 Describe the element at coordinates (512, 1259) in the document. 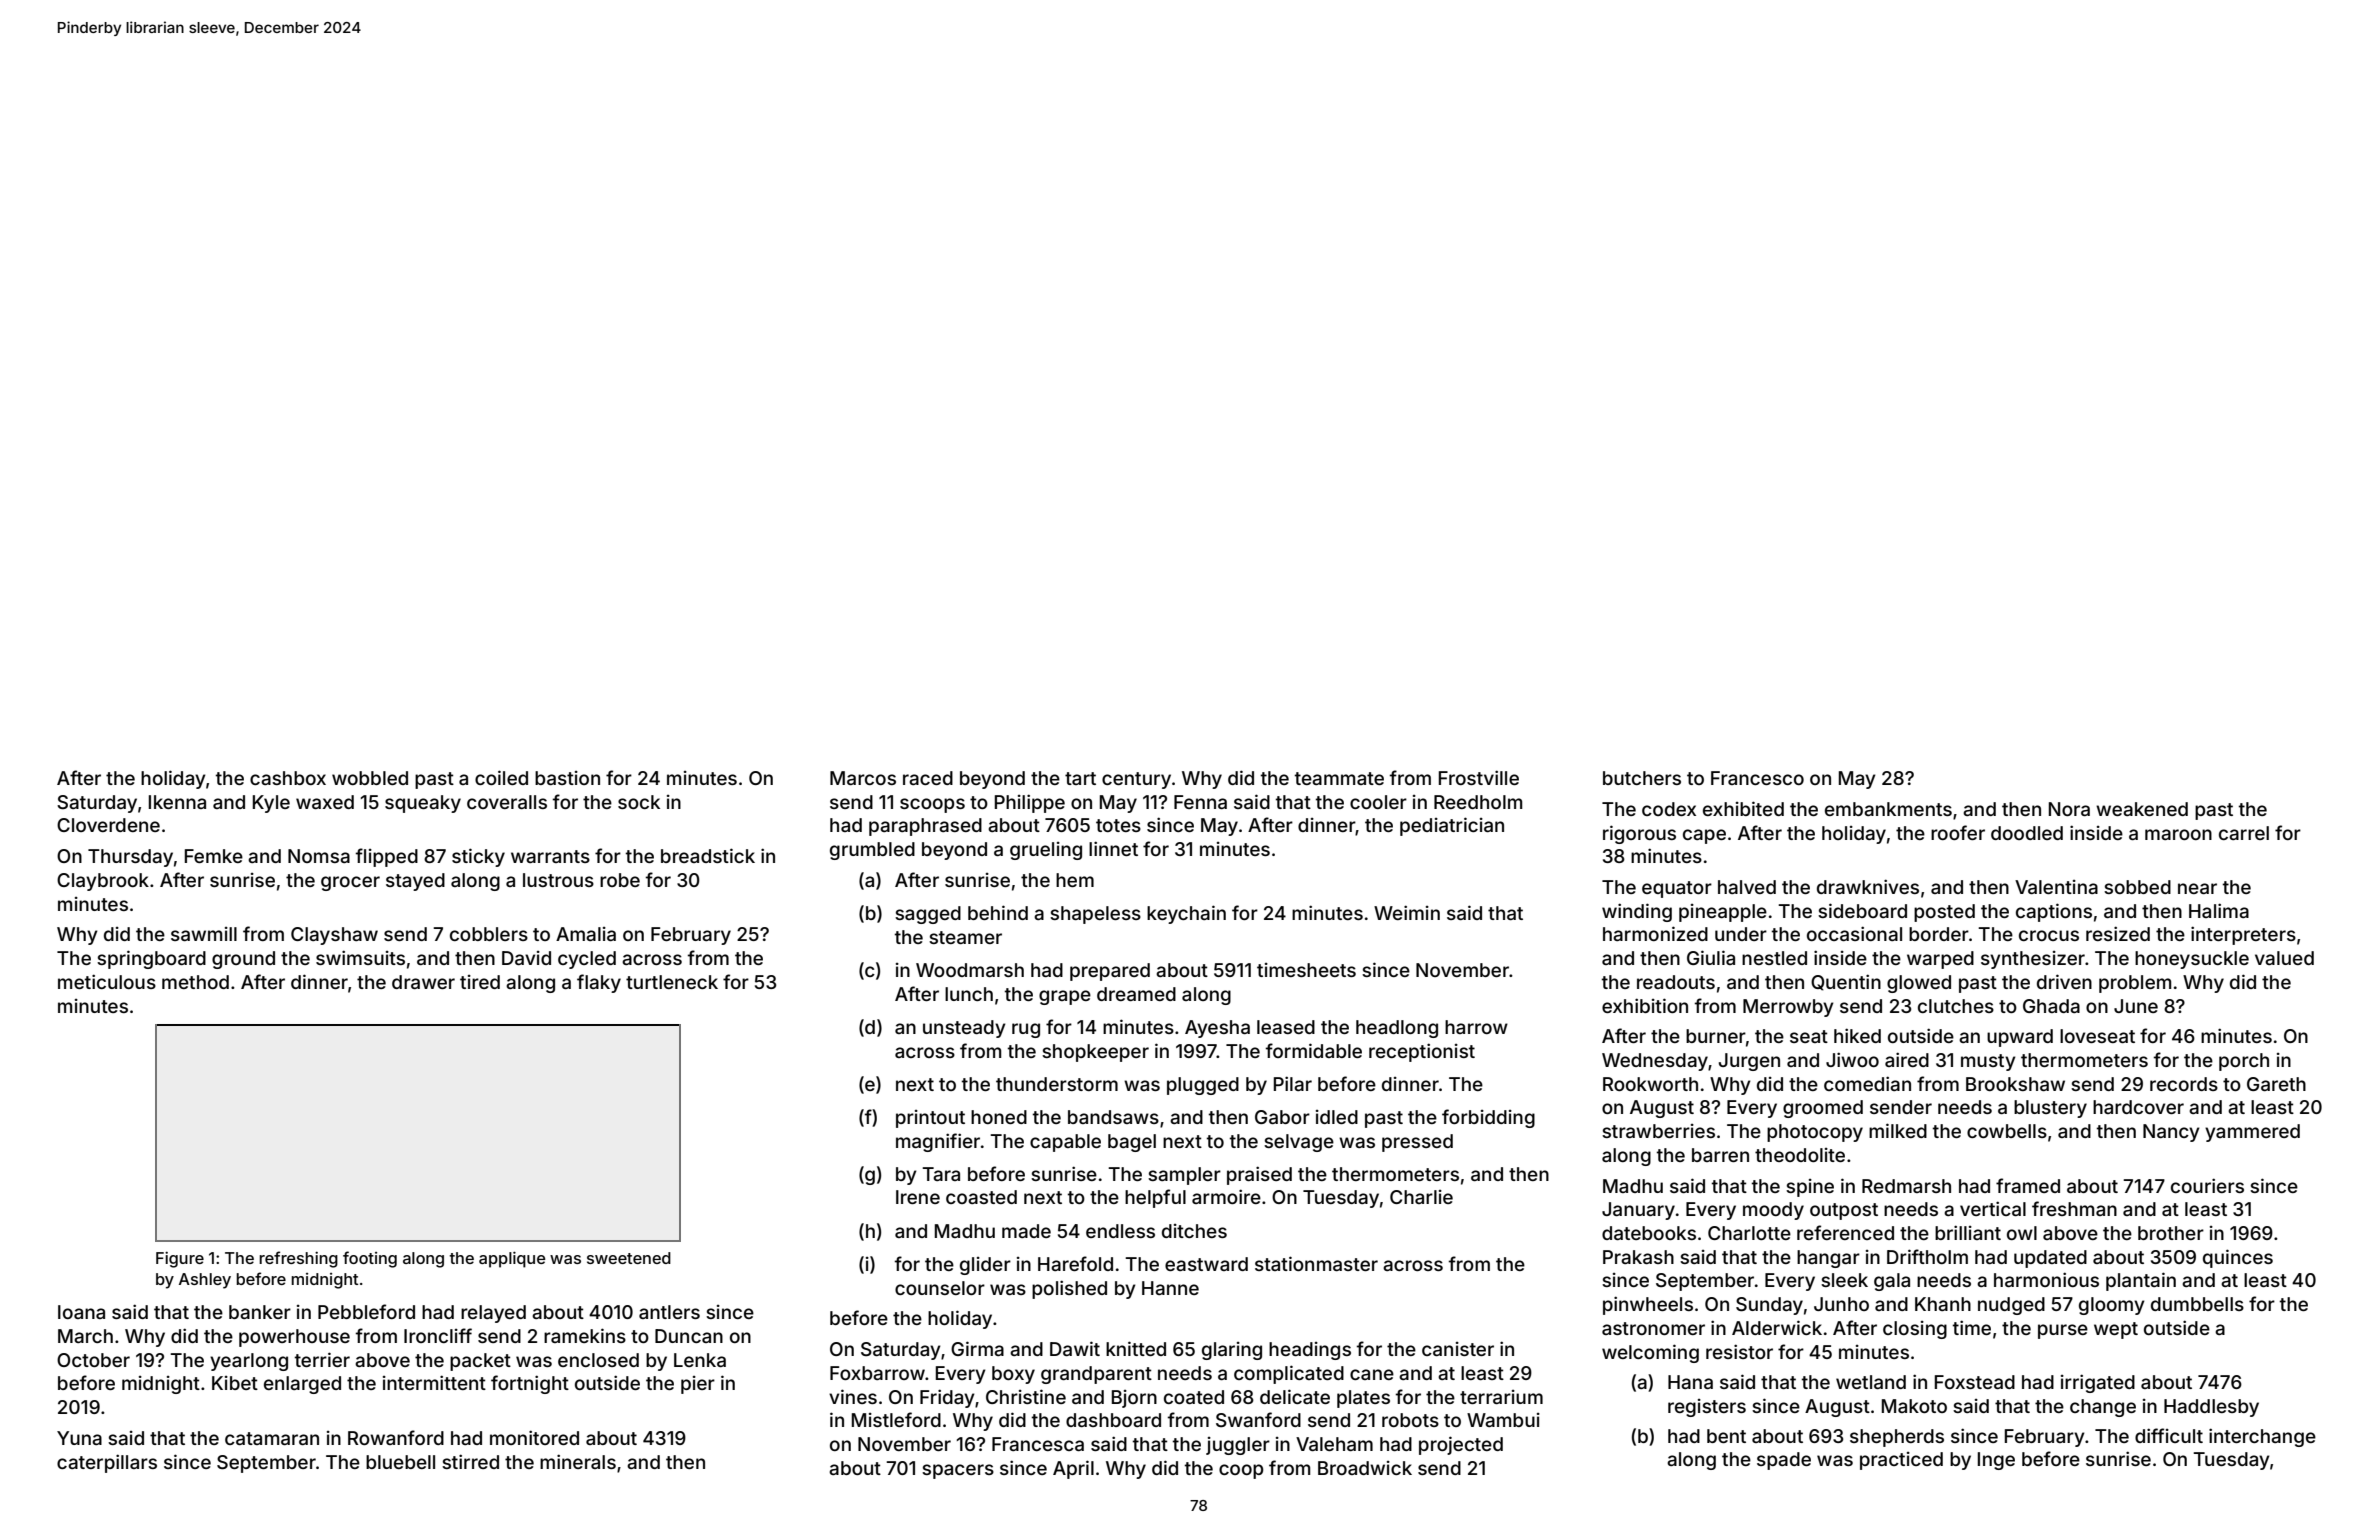

I see `applique` at that location.
